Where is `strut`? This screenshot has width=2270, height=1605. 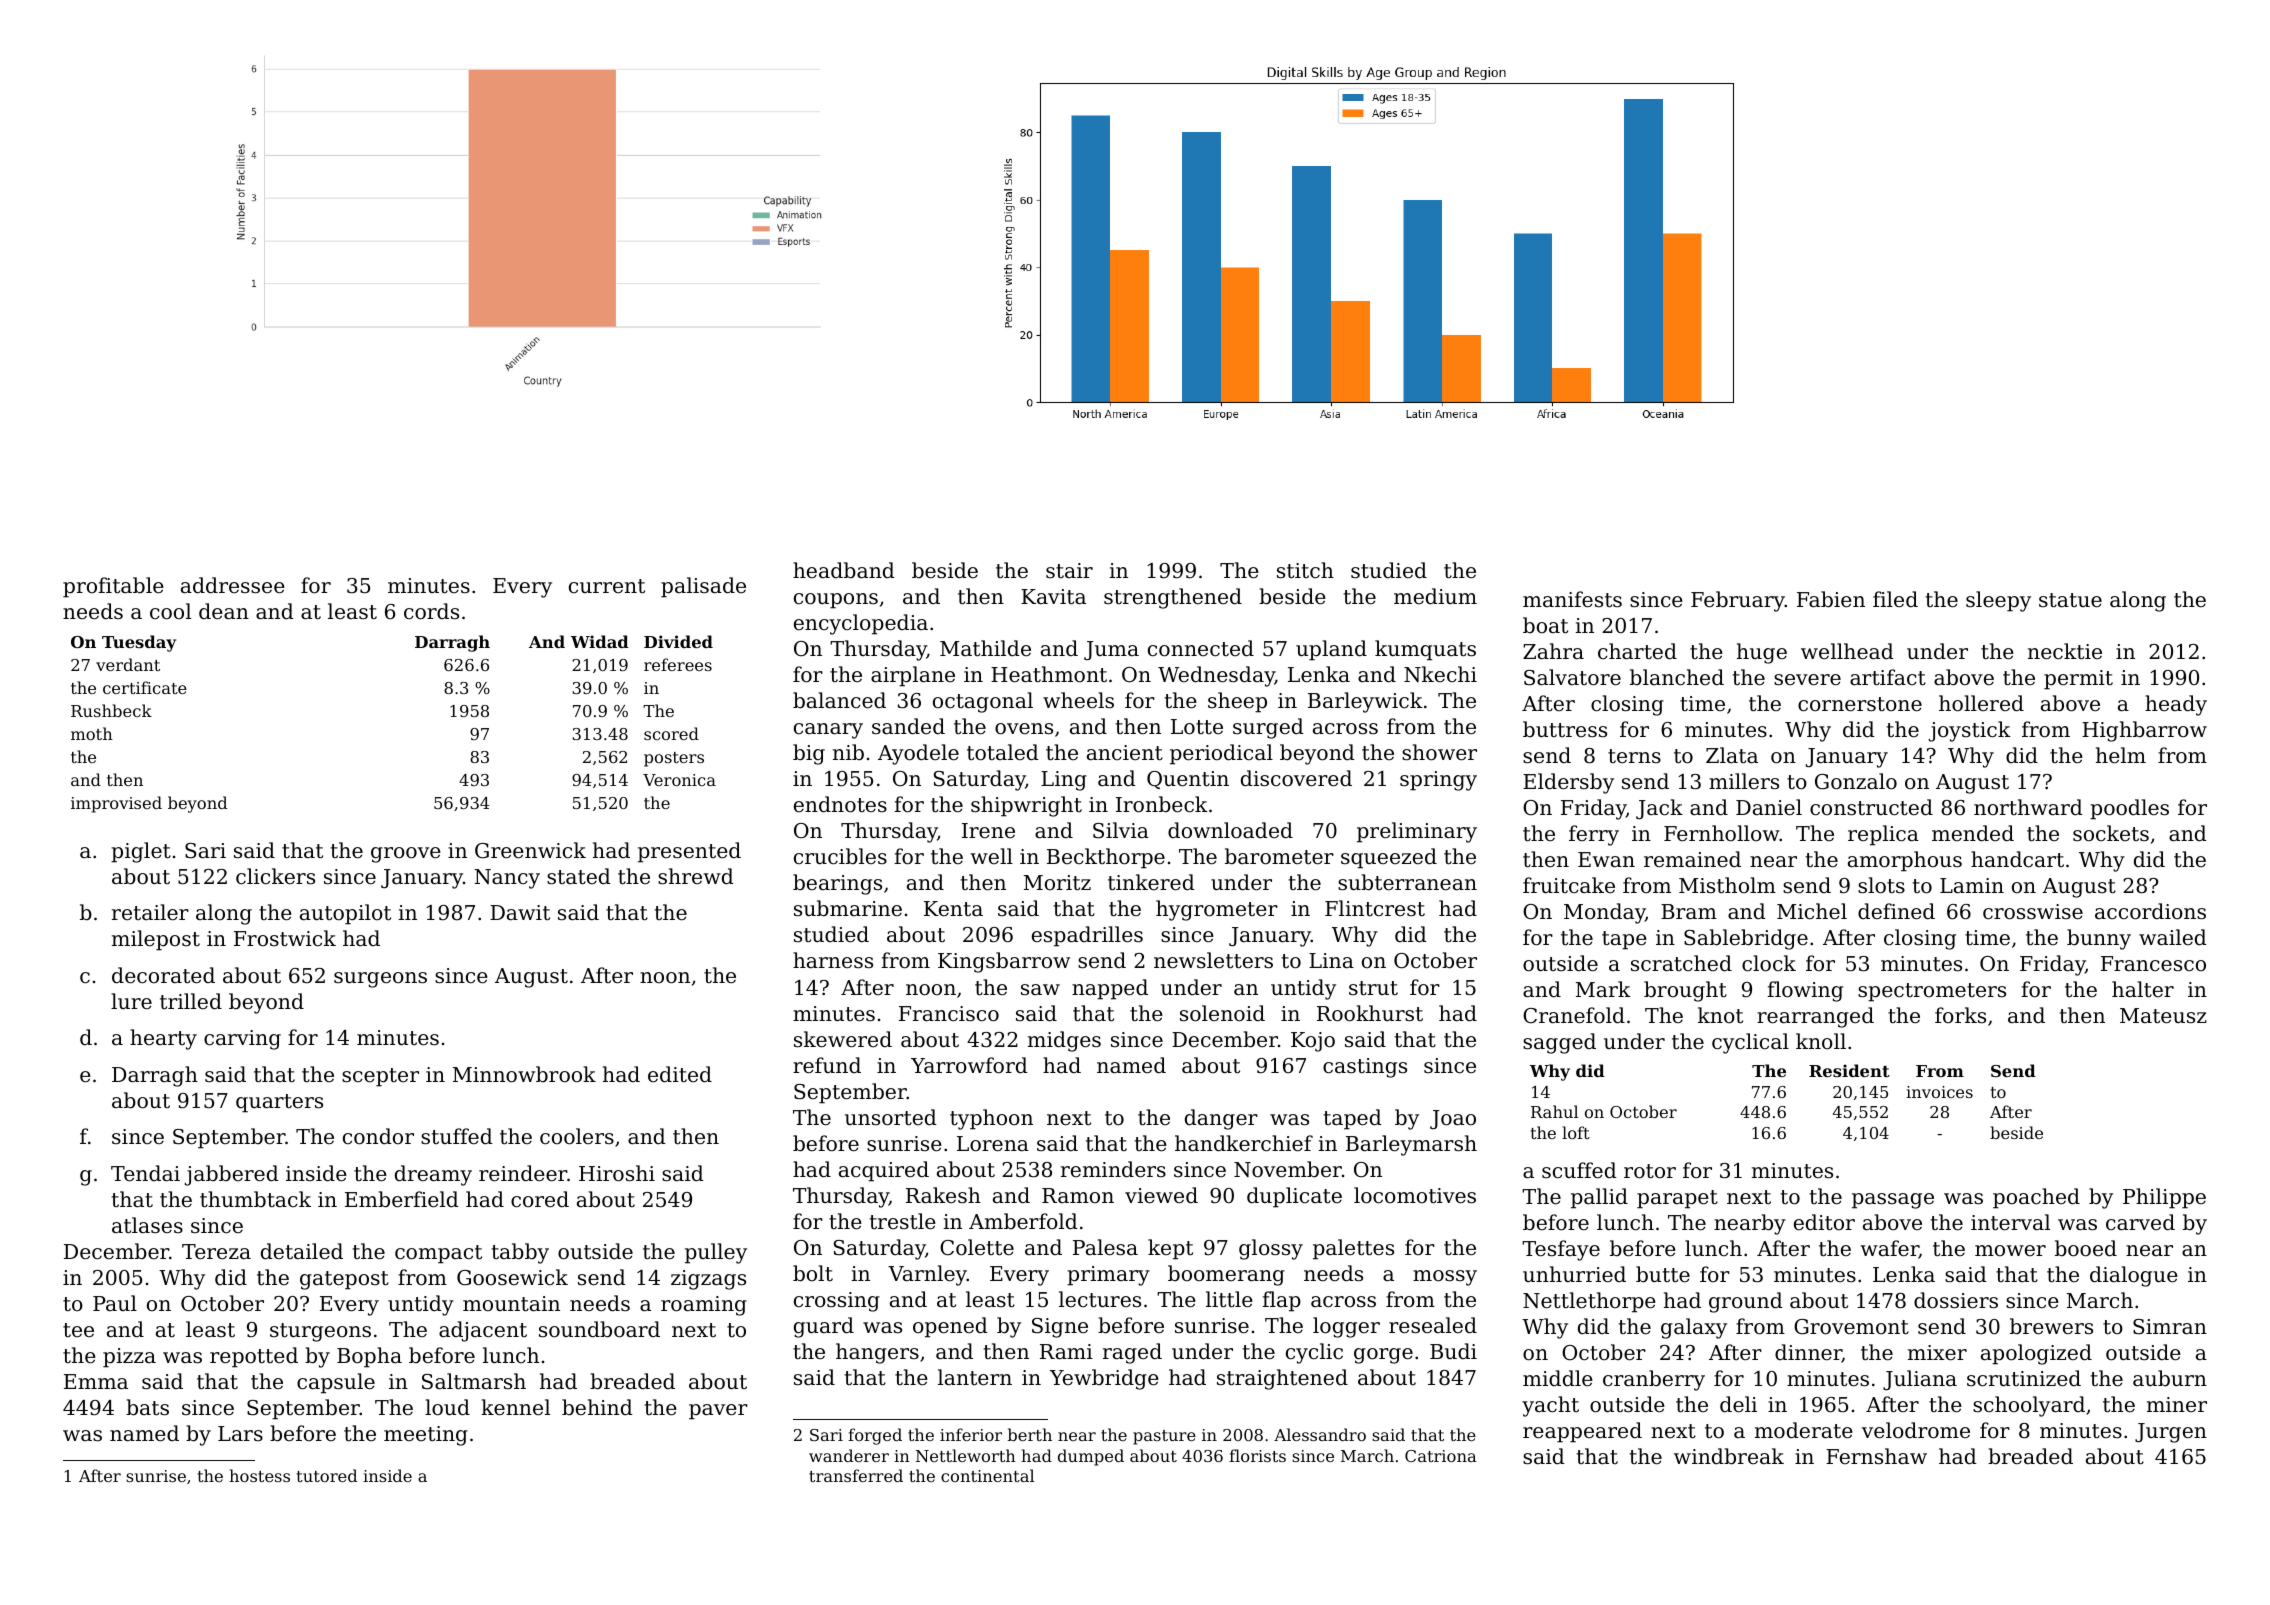
strut is located at coordinates (1373, 988).
